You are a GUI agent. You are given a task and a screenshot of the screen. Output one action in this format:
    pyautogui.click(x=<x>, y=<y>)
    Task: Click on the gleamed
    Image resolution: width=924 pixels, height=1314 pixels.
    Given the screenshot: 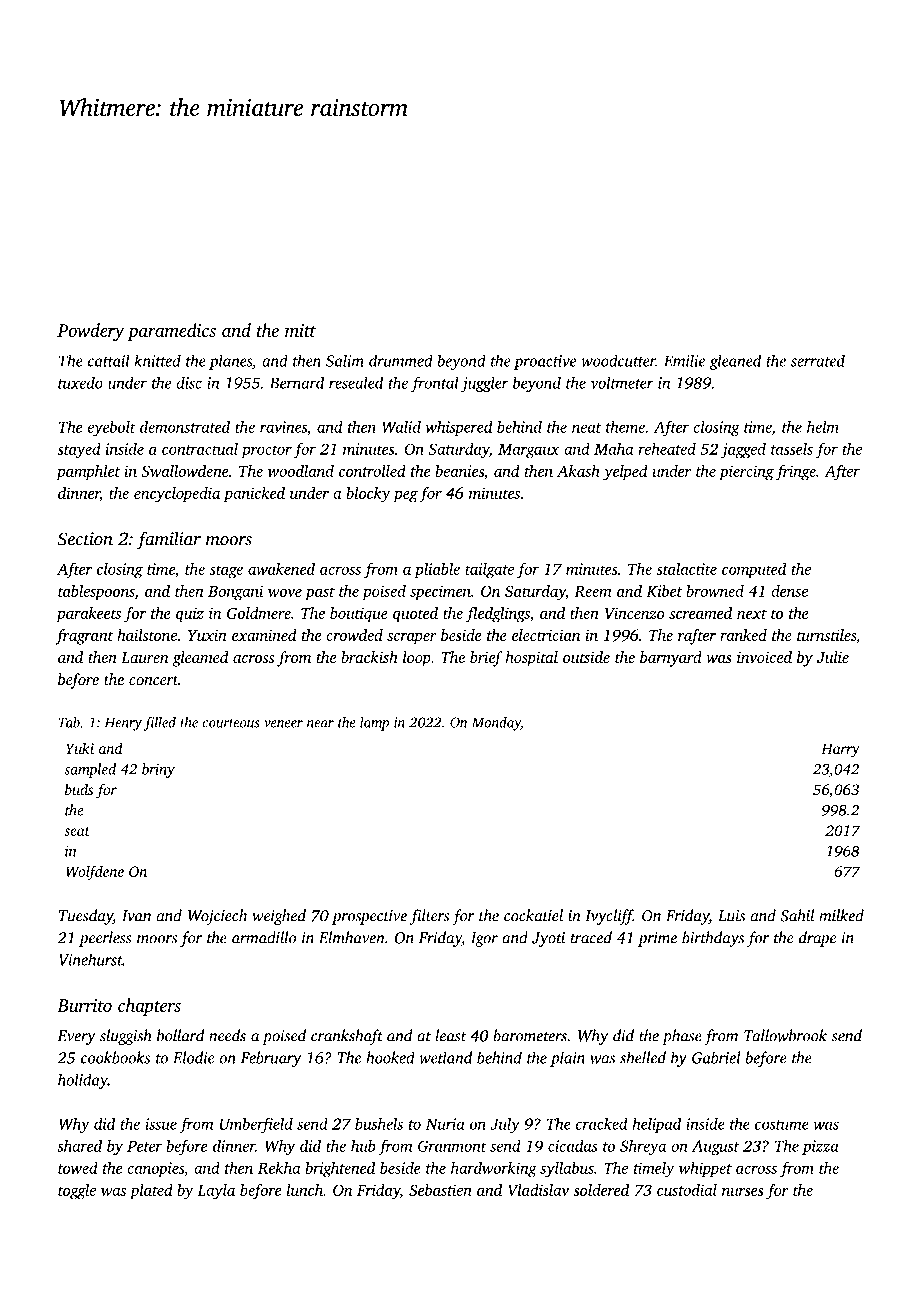 What is the action you would take?
    pyautogui.click(x=200, y=659)
